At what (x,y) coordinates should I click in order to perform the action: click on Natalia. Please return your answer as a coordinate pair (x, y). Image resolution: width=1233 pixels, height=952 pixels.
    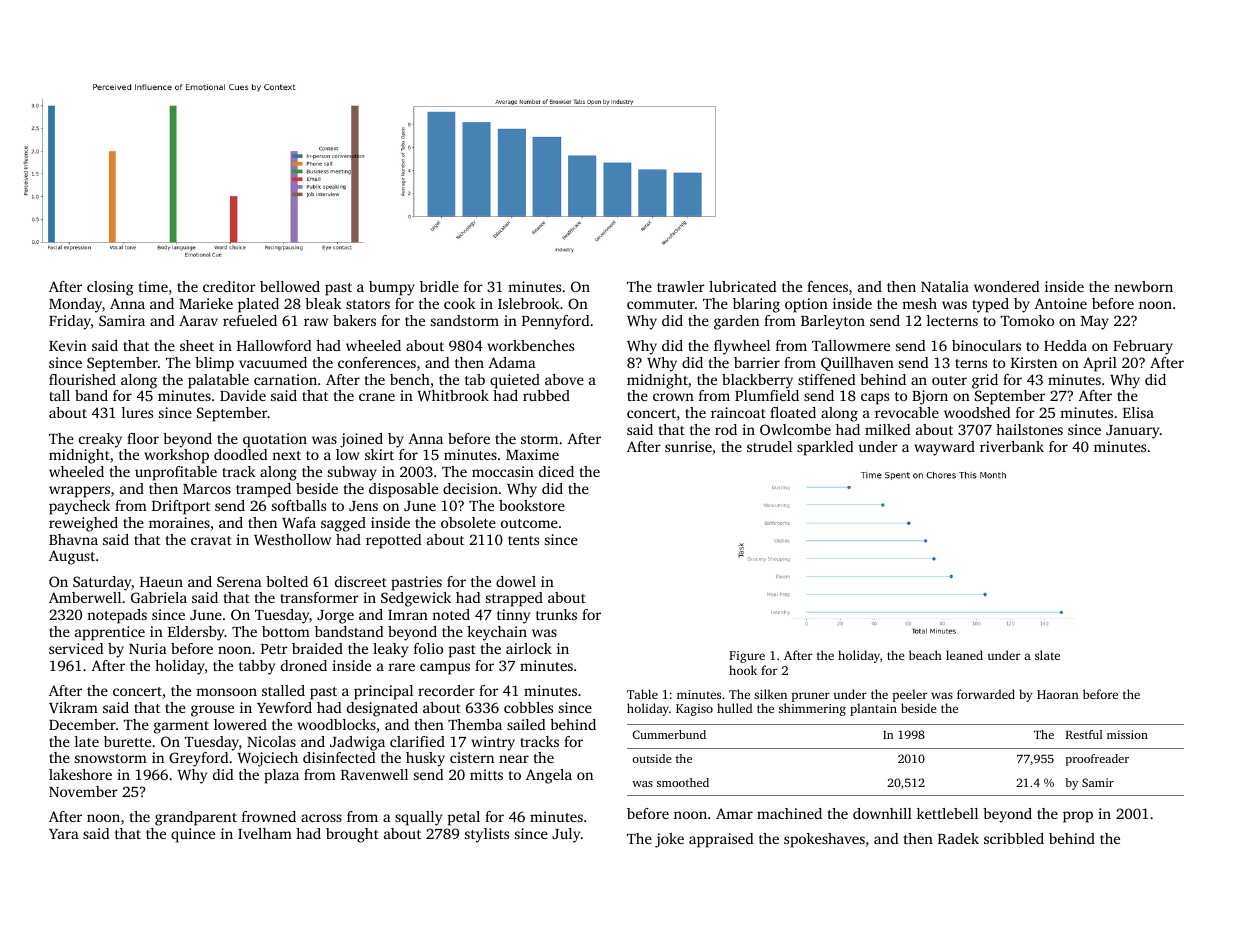
    Looking at the image, I should click on (945, 286).
